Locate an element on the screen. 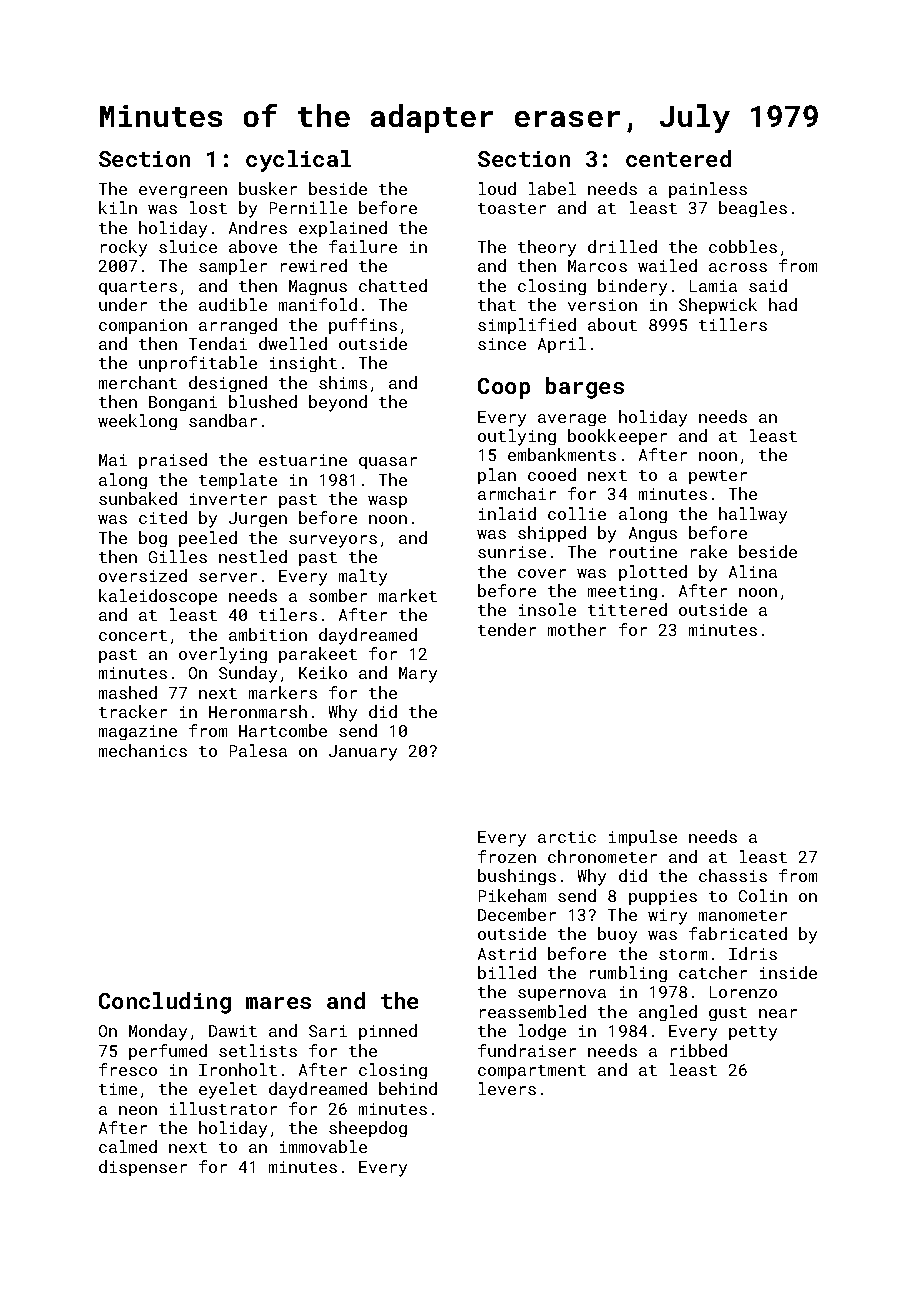  Concluding is located at coordinates (165, 1003).
